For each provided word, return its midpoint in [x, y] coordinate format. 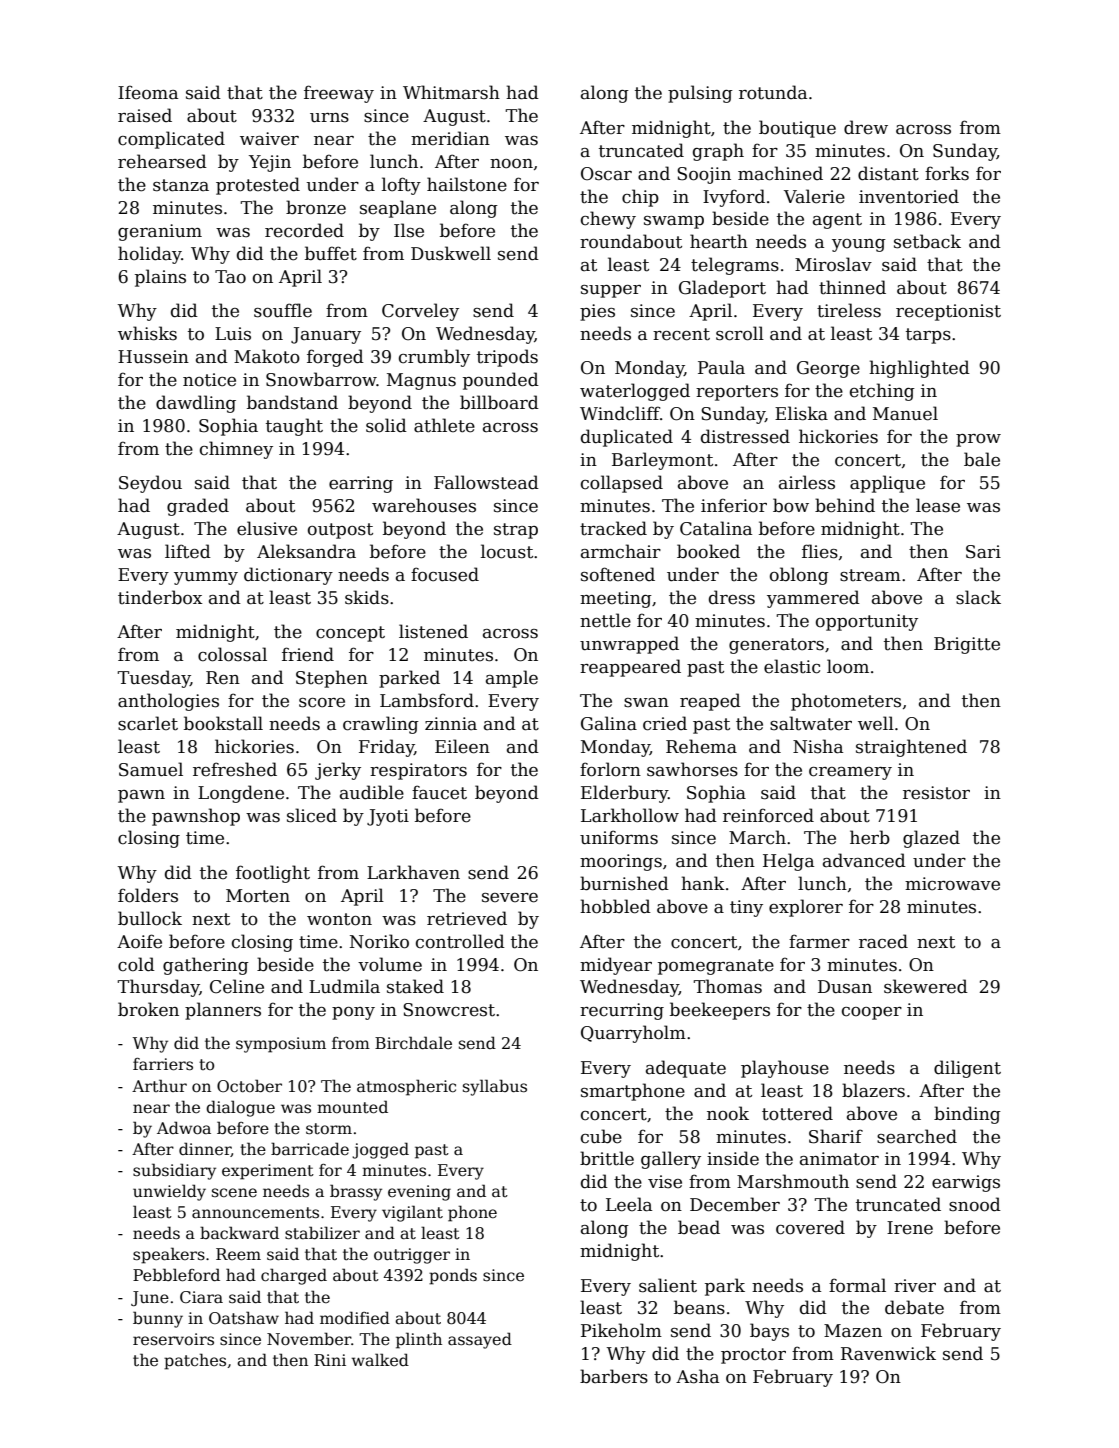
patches [195, 1361]
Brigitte [967, 645]
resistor [936, 793]
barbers [614, 1376]
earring [361, 484]
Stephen [332, 679]
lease [938, 505]
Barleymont [662, 461]
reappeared [630, 668]
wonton [339, 919]
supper [611, 291]
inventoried [909, 196]
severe [510, 898]
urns [329, 118]
